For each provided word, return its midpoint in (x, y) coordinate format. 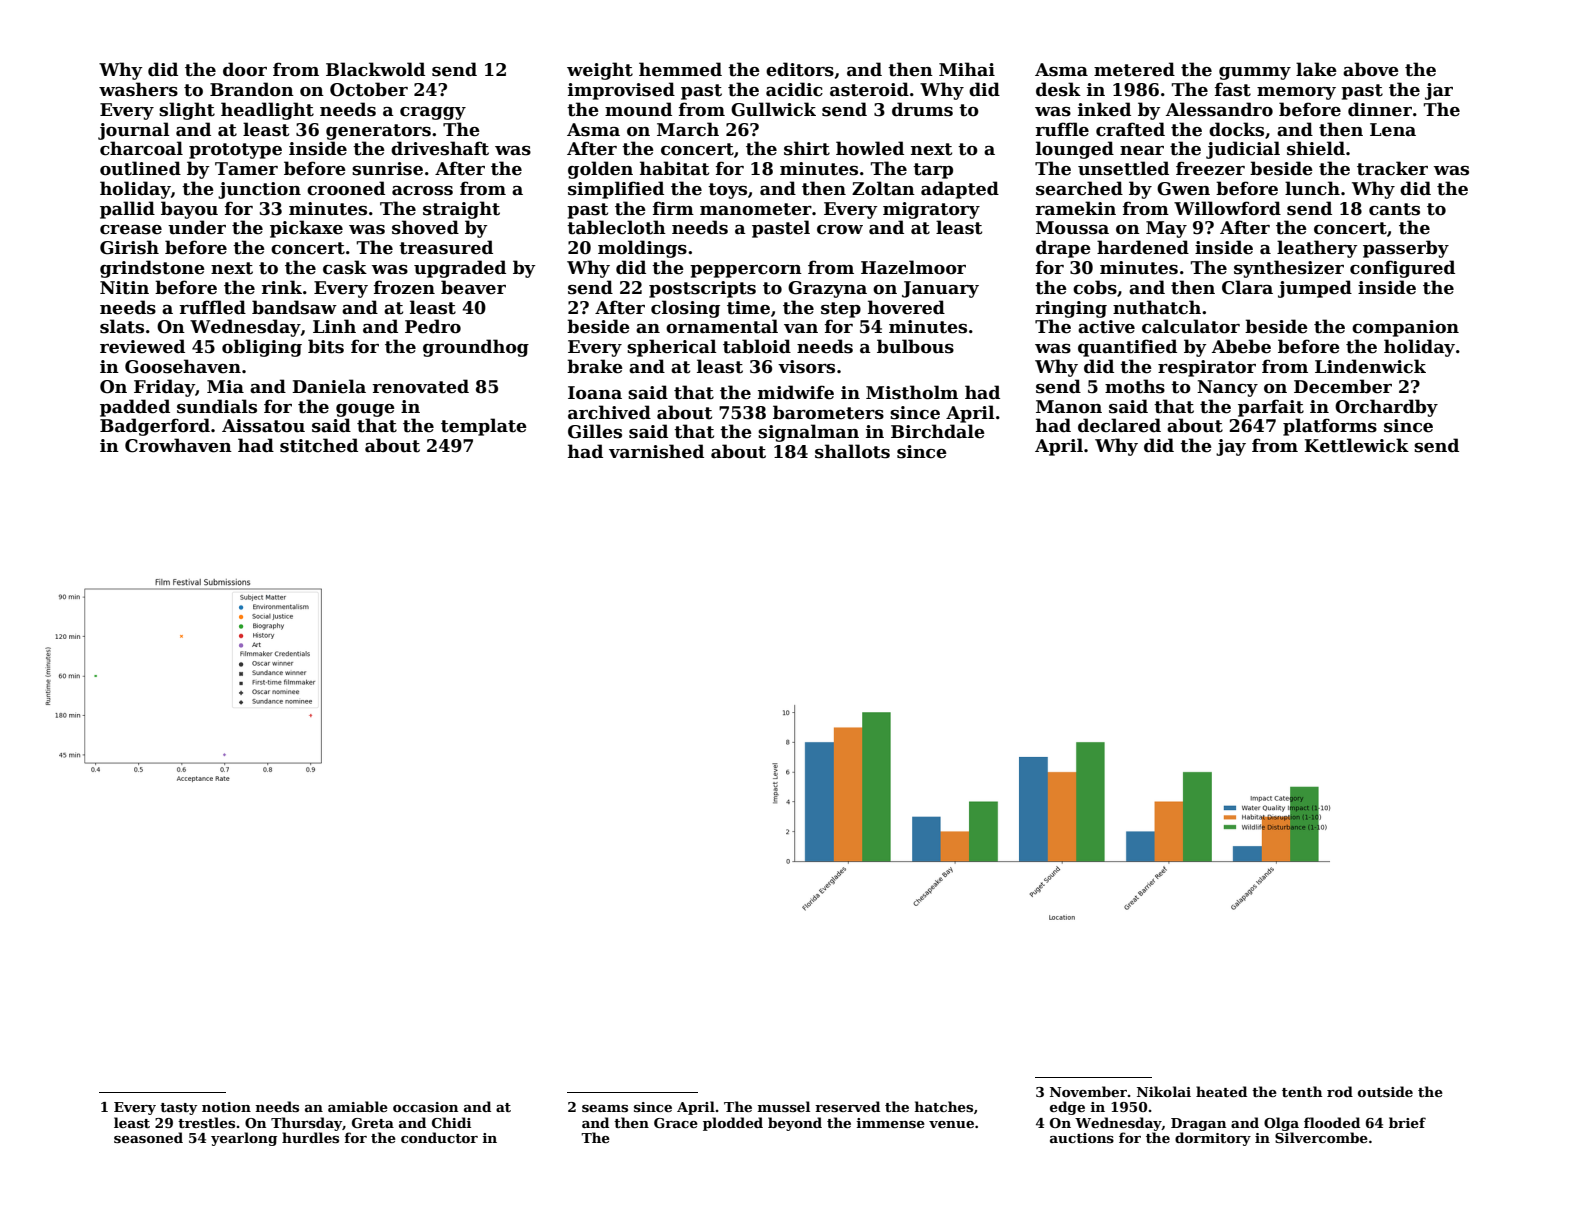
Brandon (252, 89)
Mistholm (912, 392)
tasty (178, 1109)
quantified (1127, 348)
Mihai (967, 69)
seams (605, 1108)
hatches (944, 1106)
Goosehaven (183, 366)
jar (1439, 91)
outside (1385, 1091)
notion (226, 1107)
